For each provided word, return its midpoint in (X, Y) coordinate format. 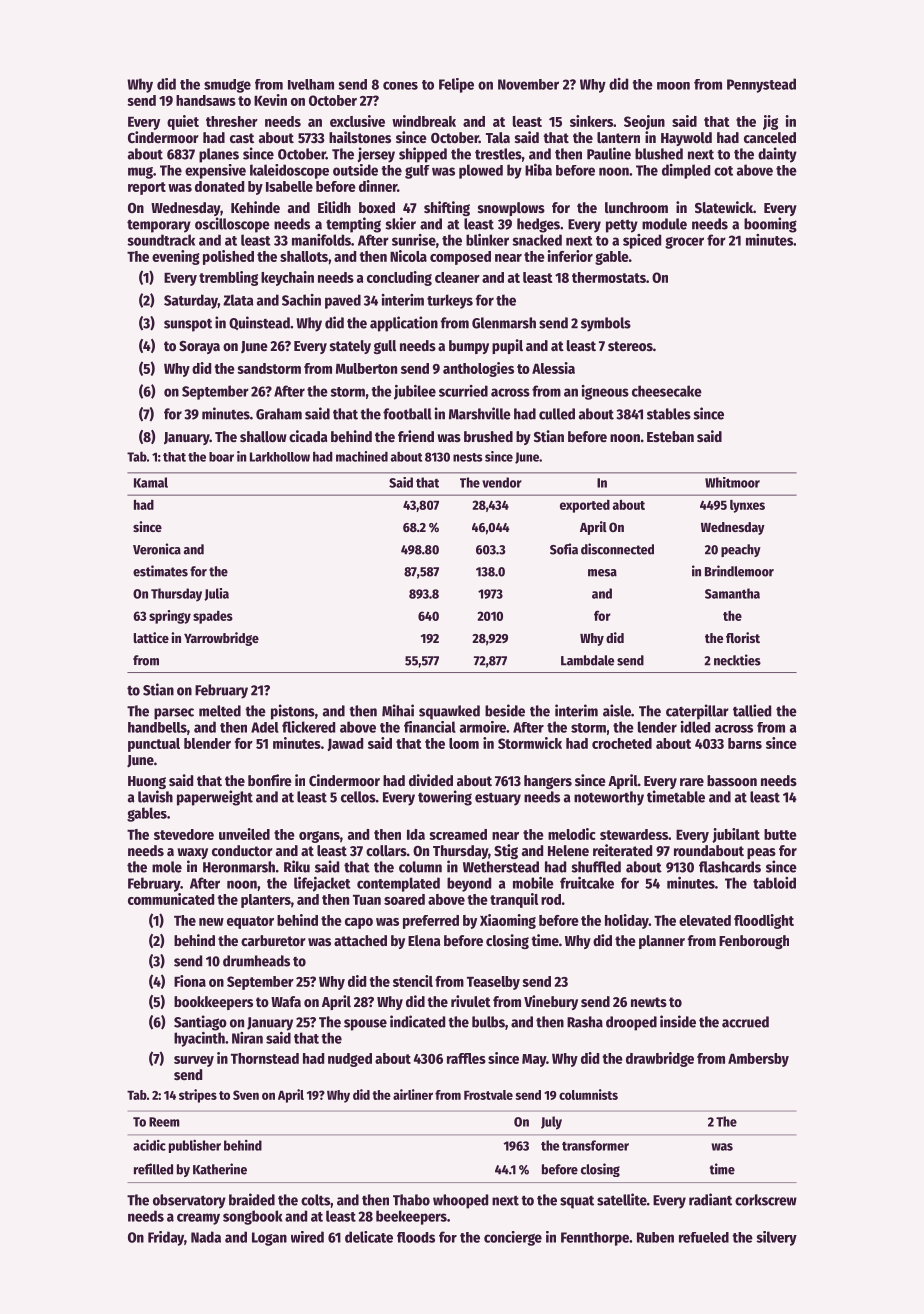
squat (577, 1202)
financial (430, 727)
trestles (498, 154)
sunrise (414, 240)
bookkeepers (213, 1003)
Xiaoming (508, 921)
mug (140, 173)
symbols (606, 324)
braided (252, 1199)
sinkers (591, 121)
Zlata (238, 300)
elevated (705, 920)
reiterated (622, 850)
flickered (308, 727)
